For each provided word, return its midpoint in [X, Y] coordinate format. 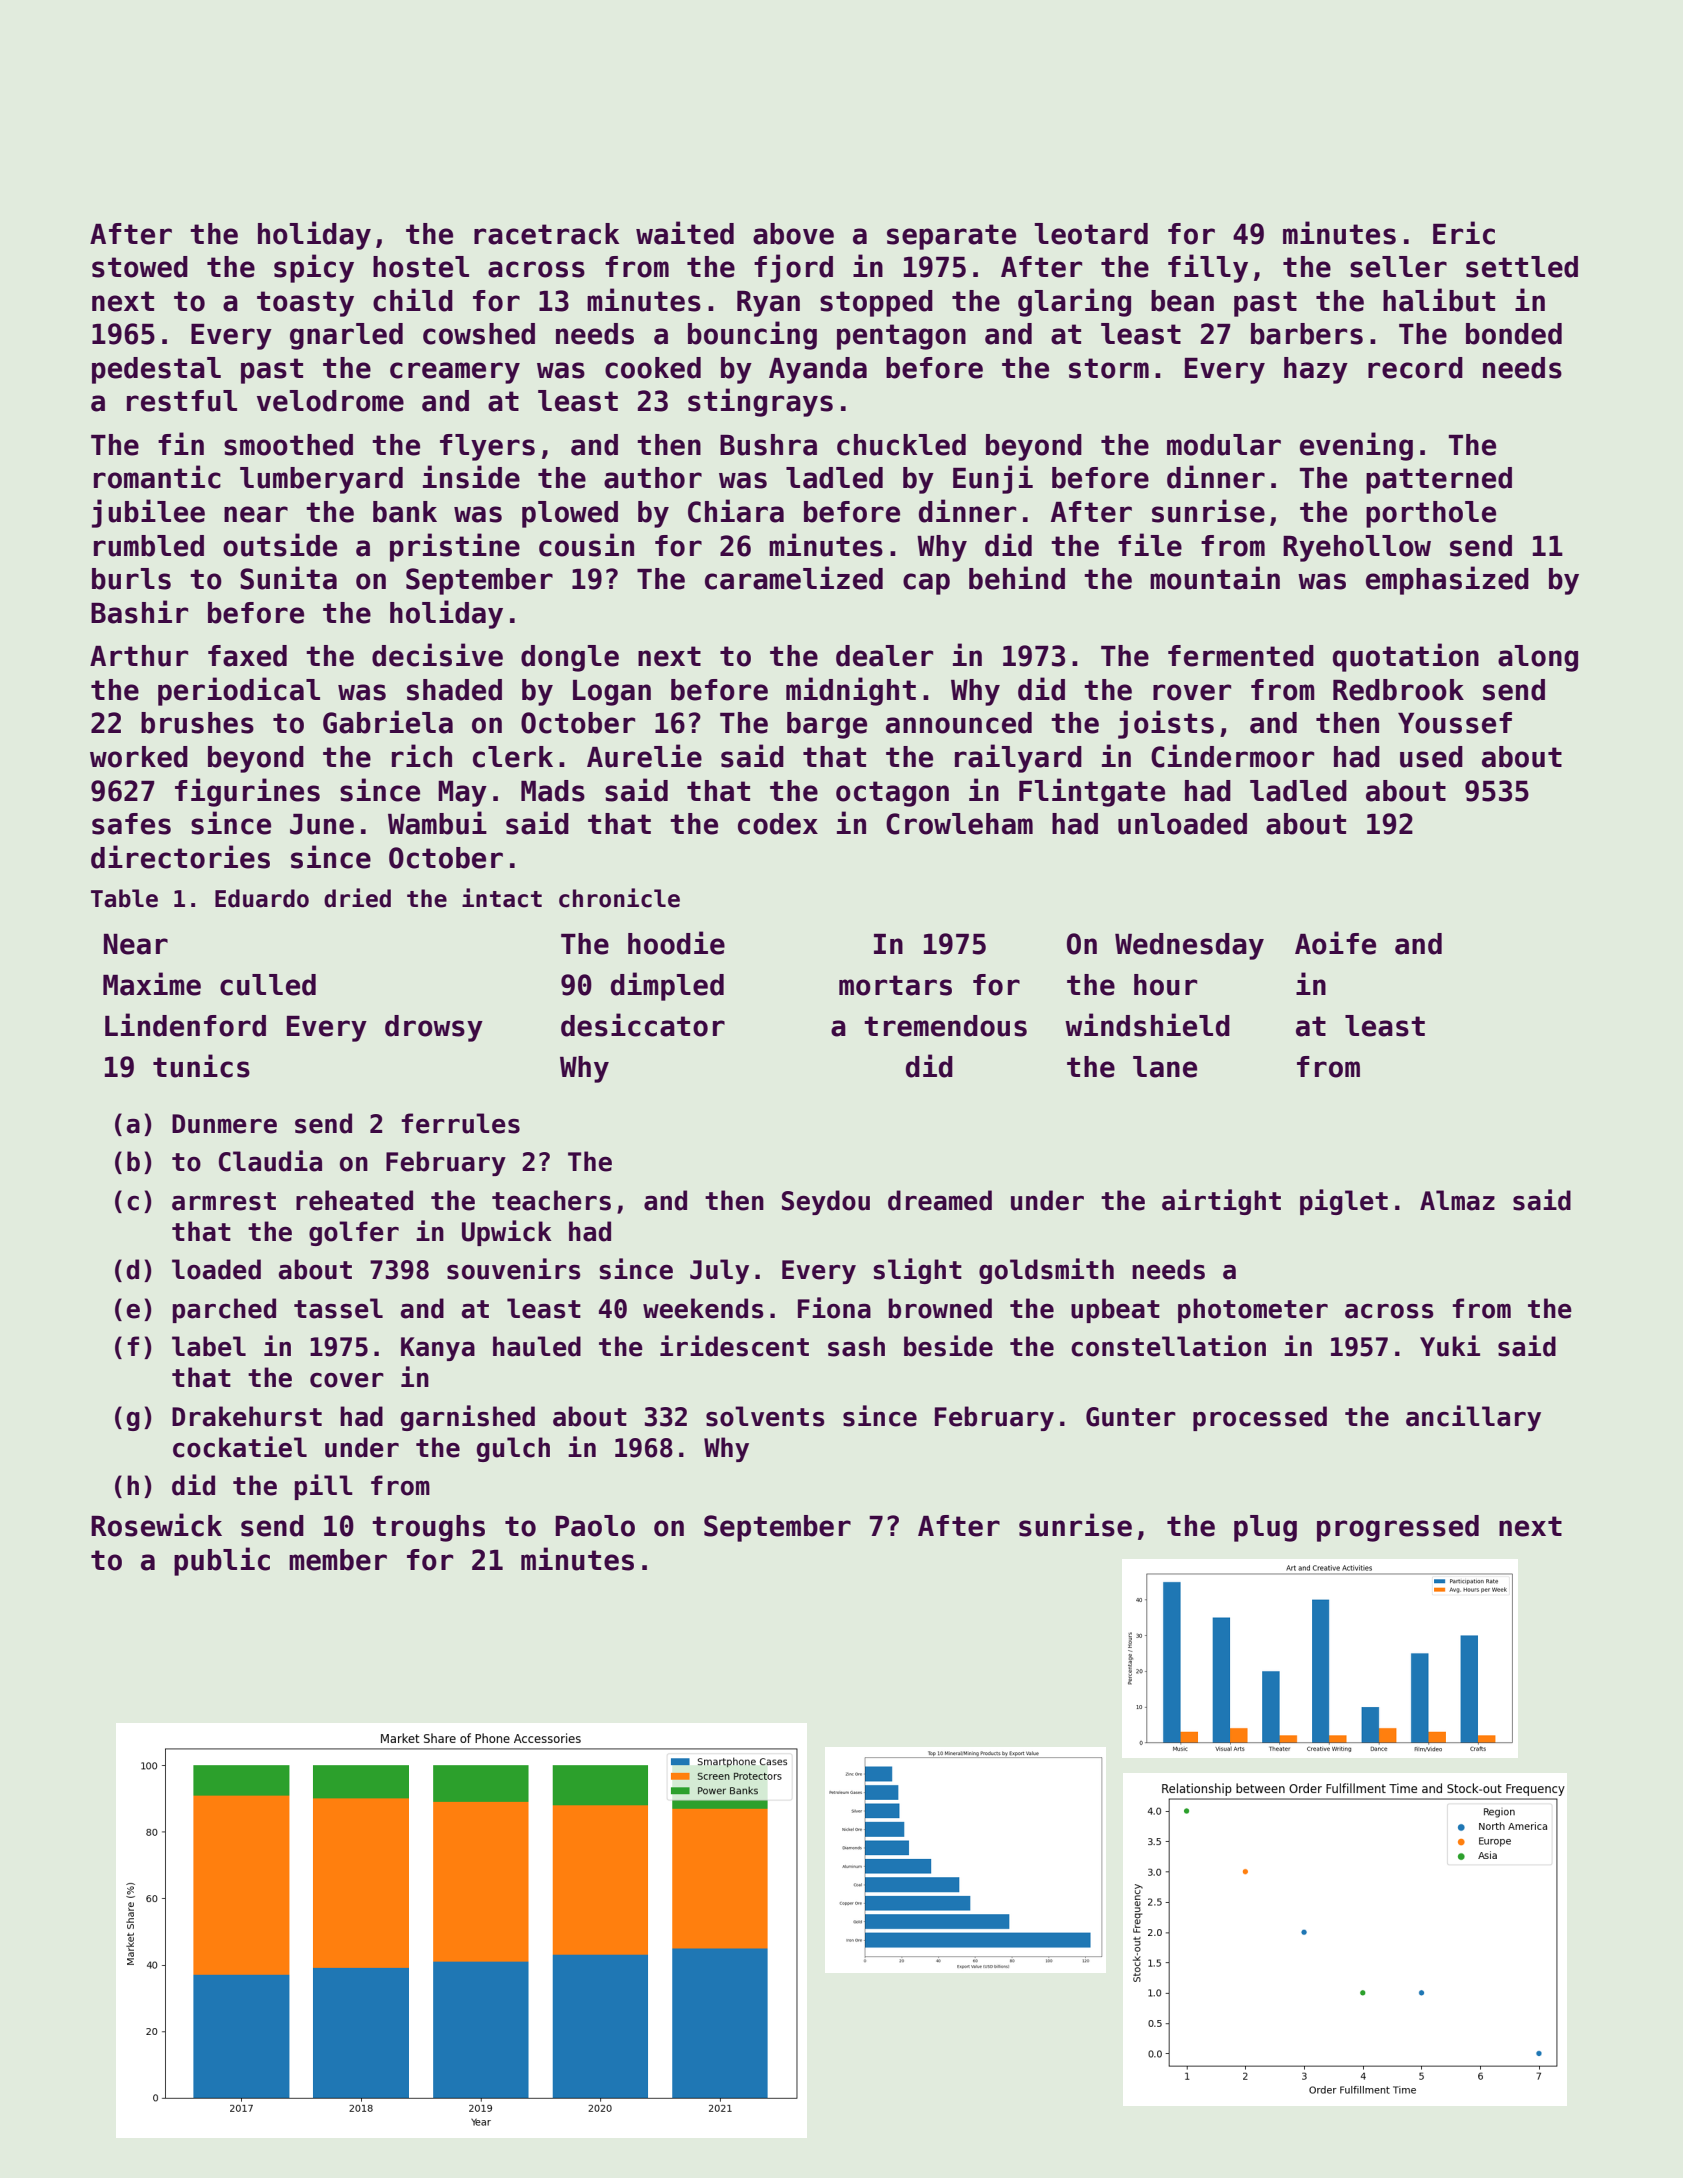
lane [1165, 1067]
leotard [1091, 234]
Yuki [1450, 1346]
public [222, 1561]
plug [1265, 1528]
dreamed [940, 1200]
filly [1208, 268]
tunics [201, 1066]
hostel [421, 267]
